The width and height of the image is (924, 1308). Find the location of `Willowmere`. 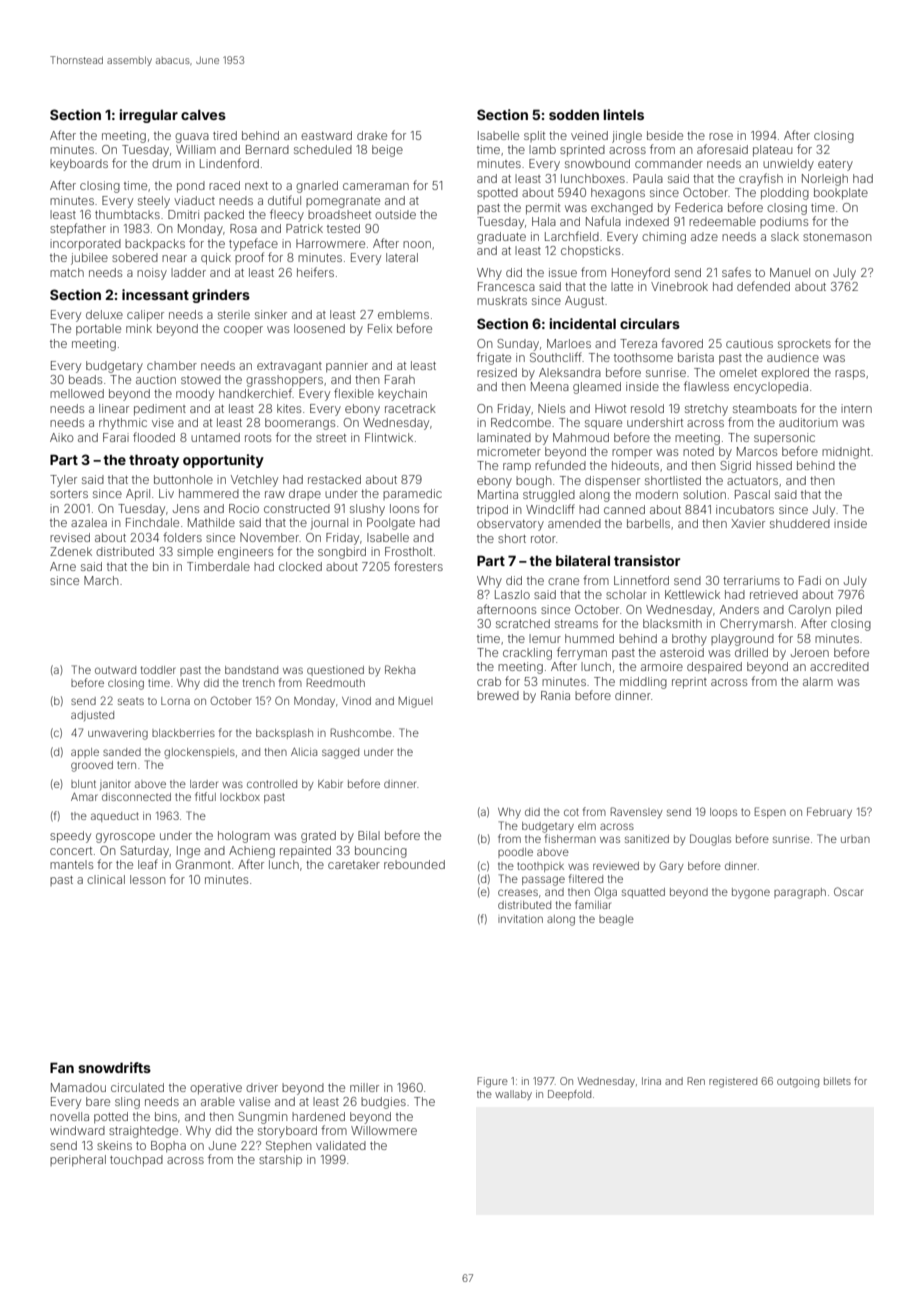

Willowmere is located at coordinates (384, 1130).
